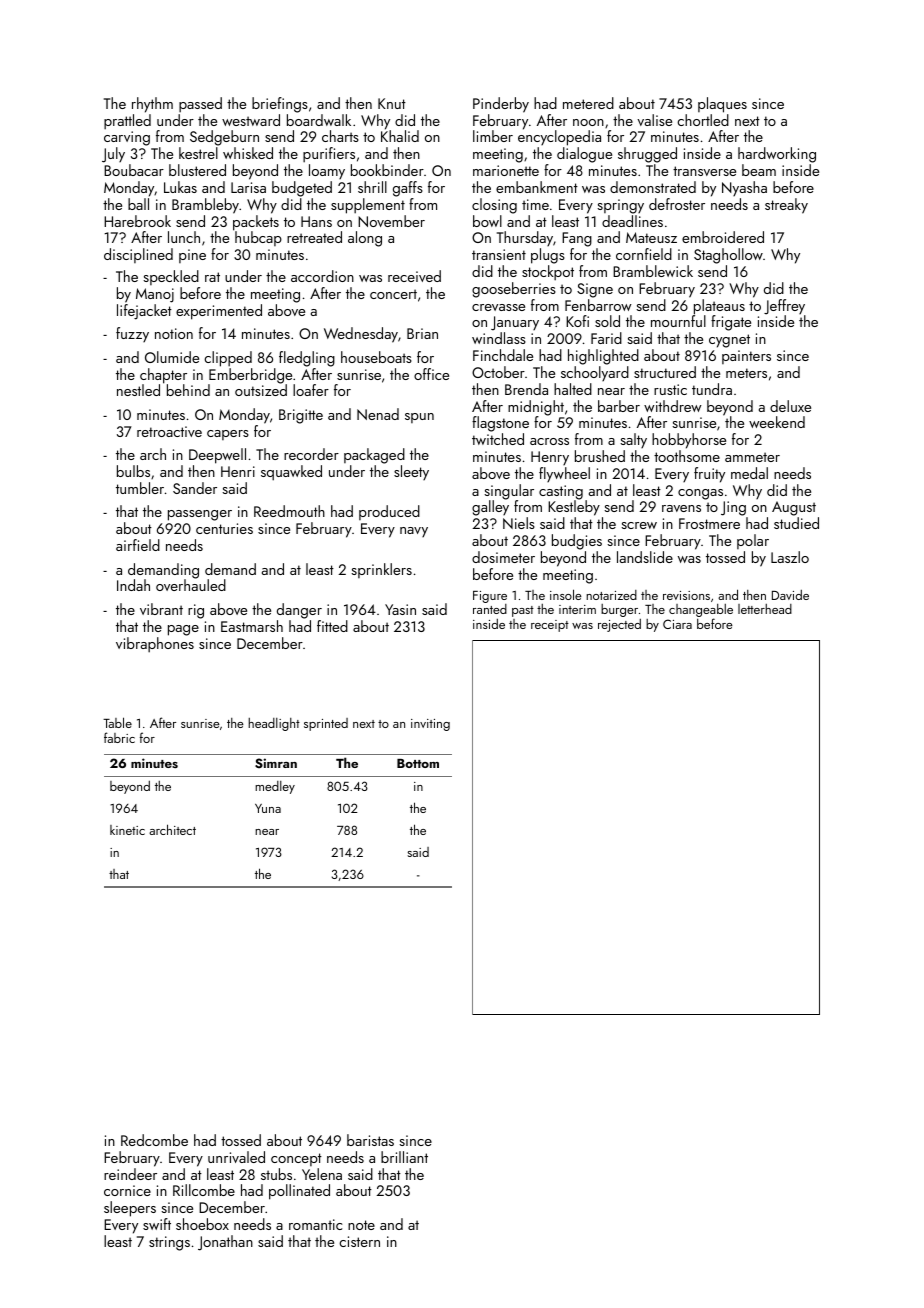  Describe the element at coordinates (677, 624) in the screenshot. I see `Ciara` at that location.
